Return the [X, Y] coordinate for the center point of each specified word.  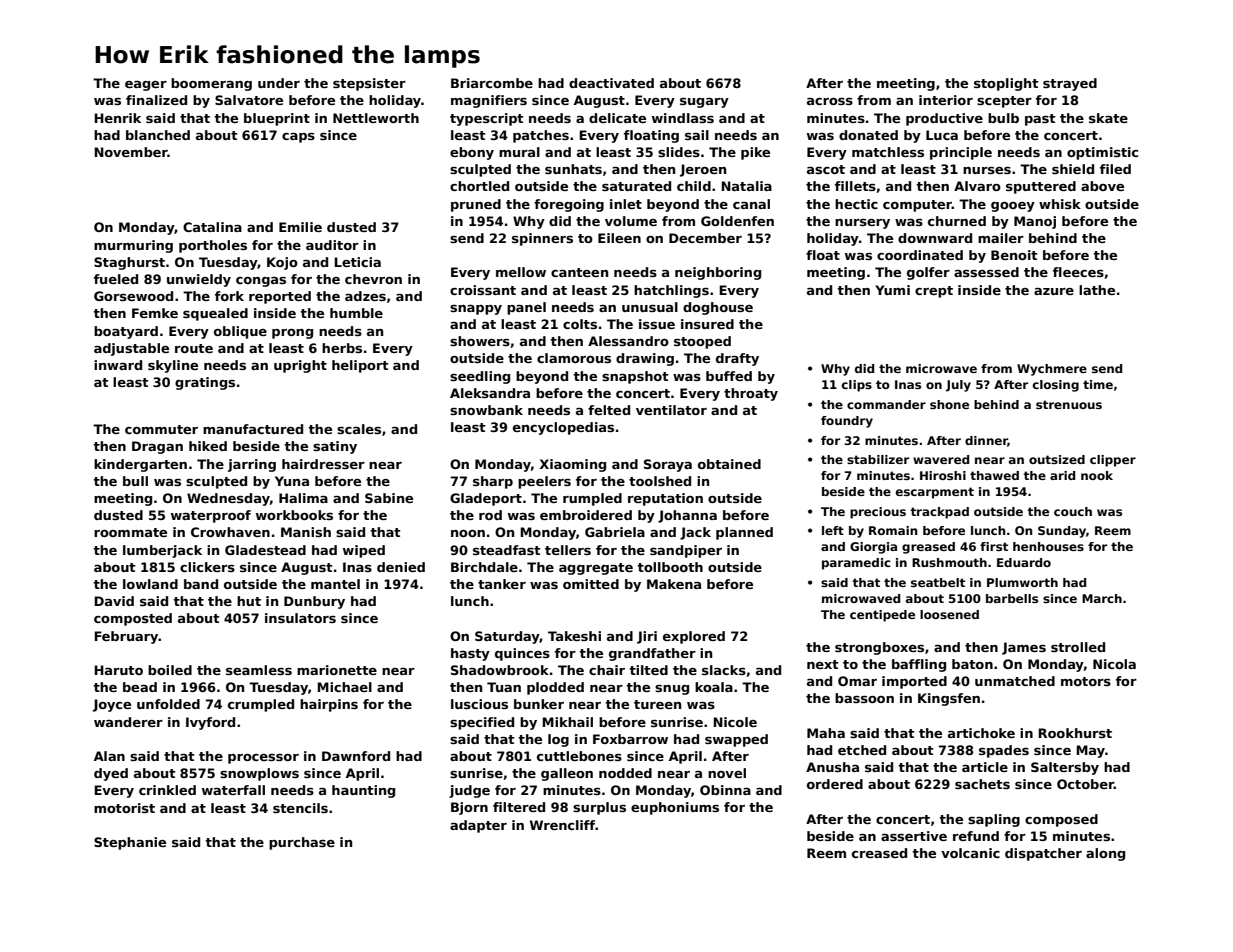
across [830, 101]
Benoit [1014, 255]
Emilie [300, 227]
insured [707, 324]
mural [519, 152]
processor [263, 759]
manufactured [253, 429]
